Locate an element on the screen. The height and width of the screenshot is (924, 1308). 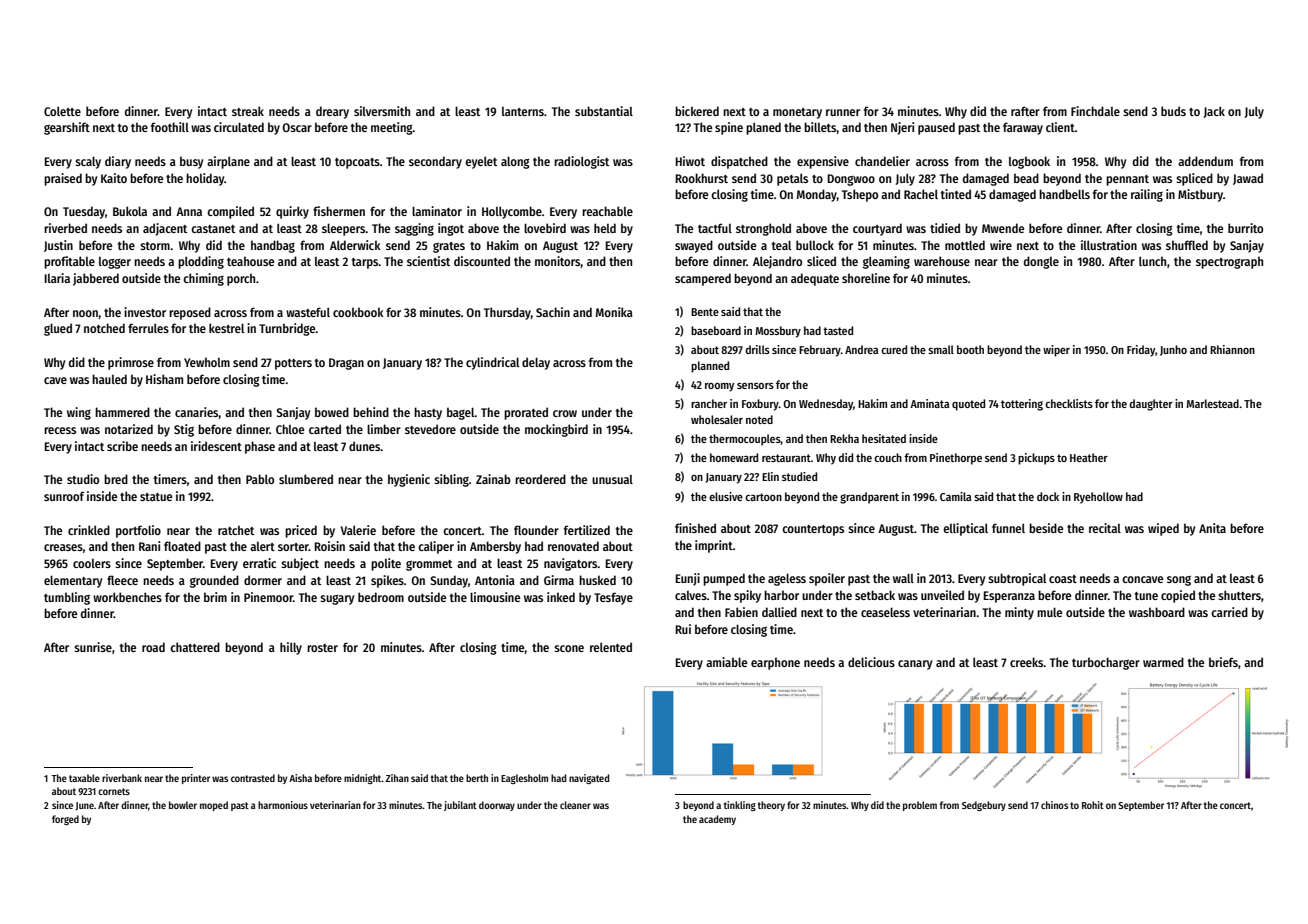
relented is located at coordinates (611, 647).
